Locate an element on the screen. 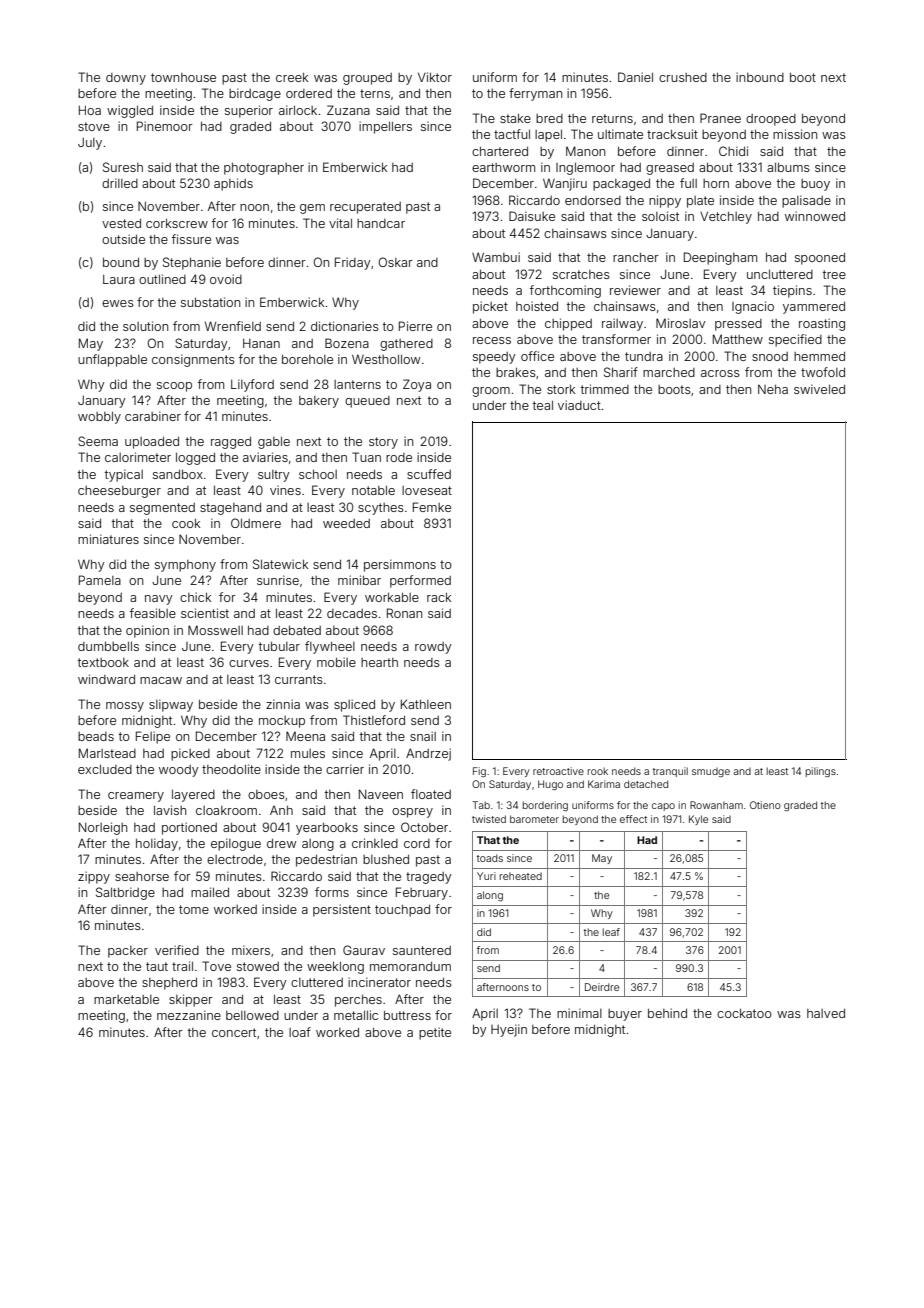 This screenshot has height=1308, width=924. scoop is located at coordinates (174, 387).
